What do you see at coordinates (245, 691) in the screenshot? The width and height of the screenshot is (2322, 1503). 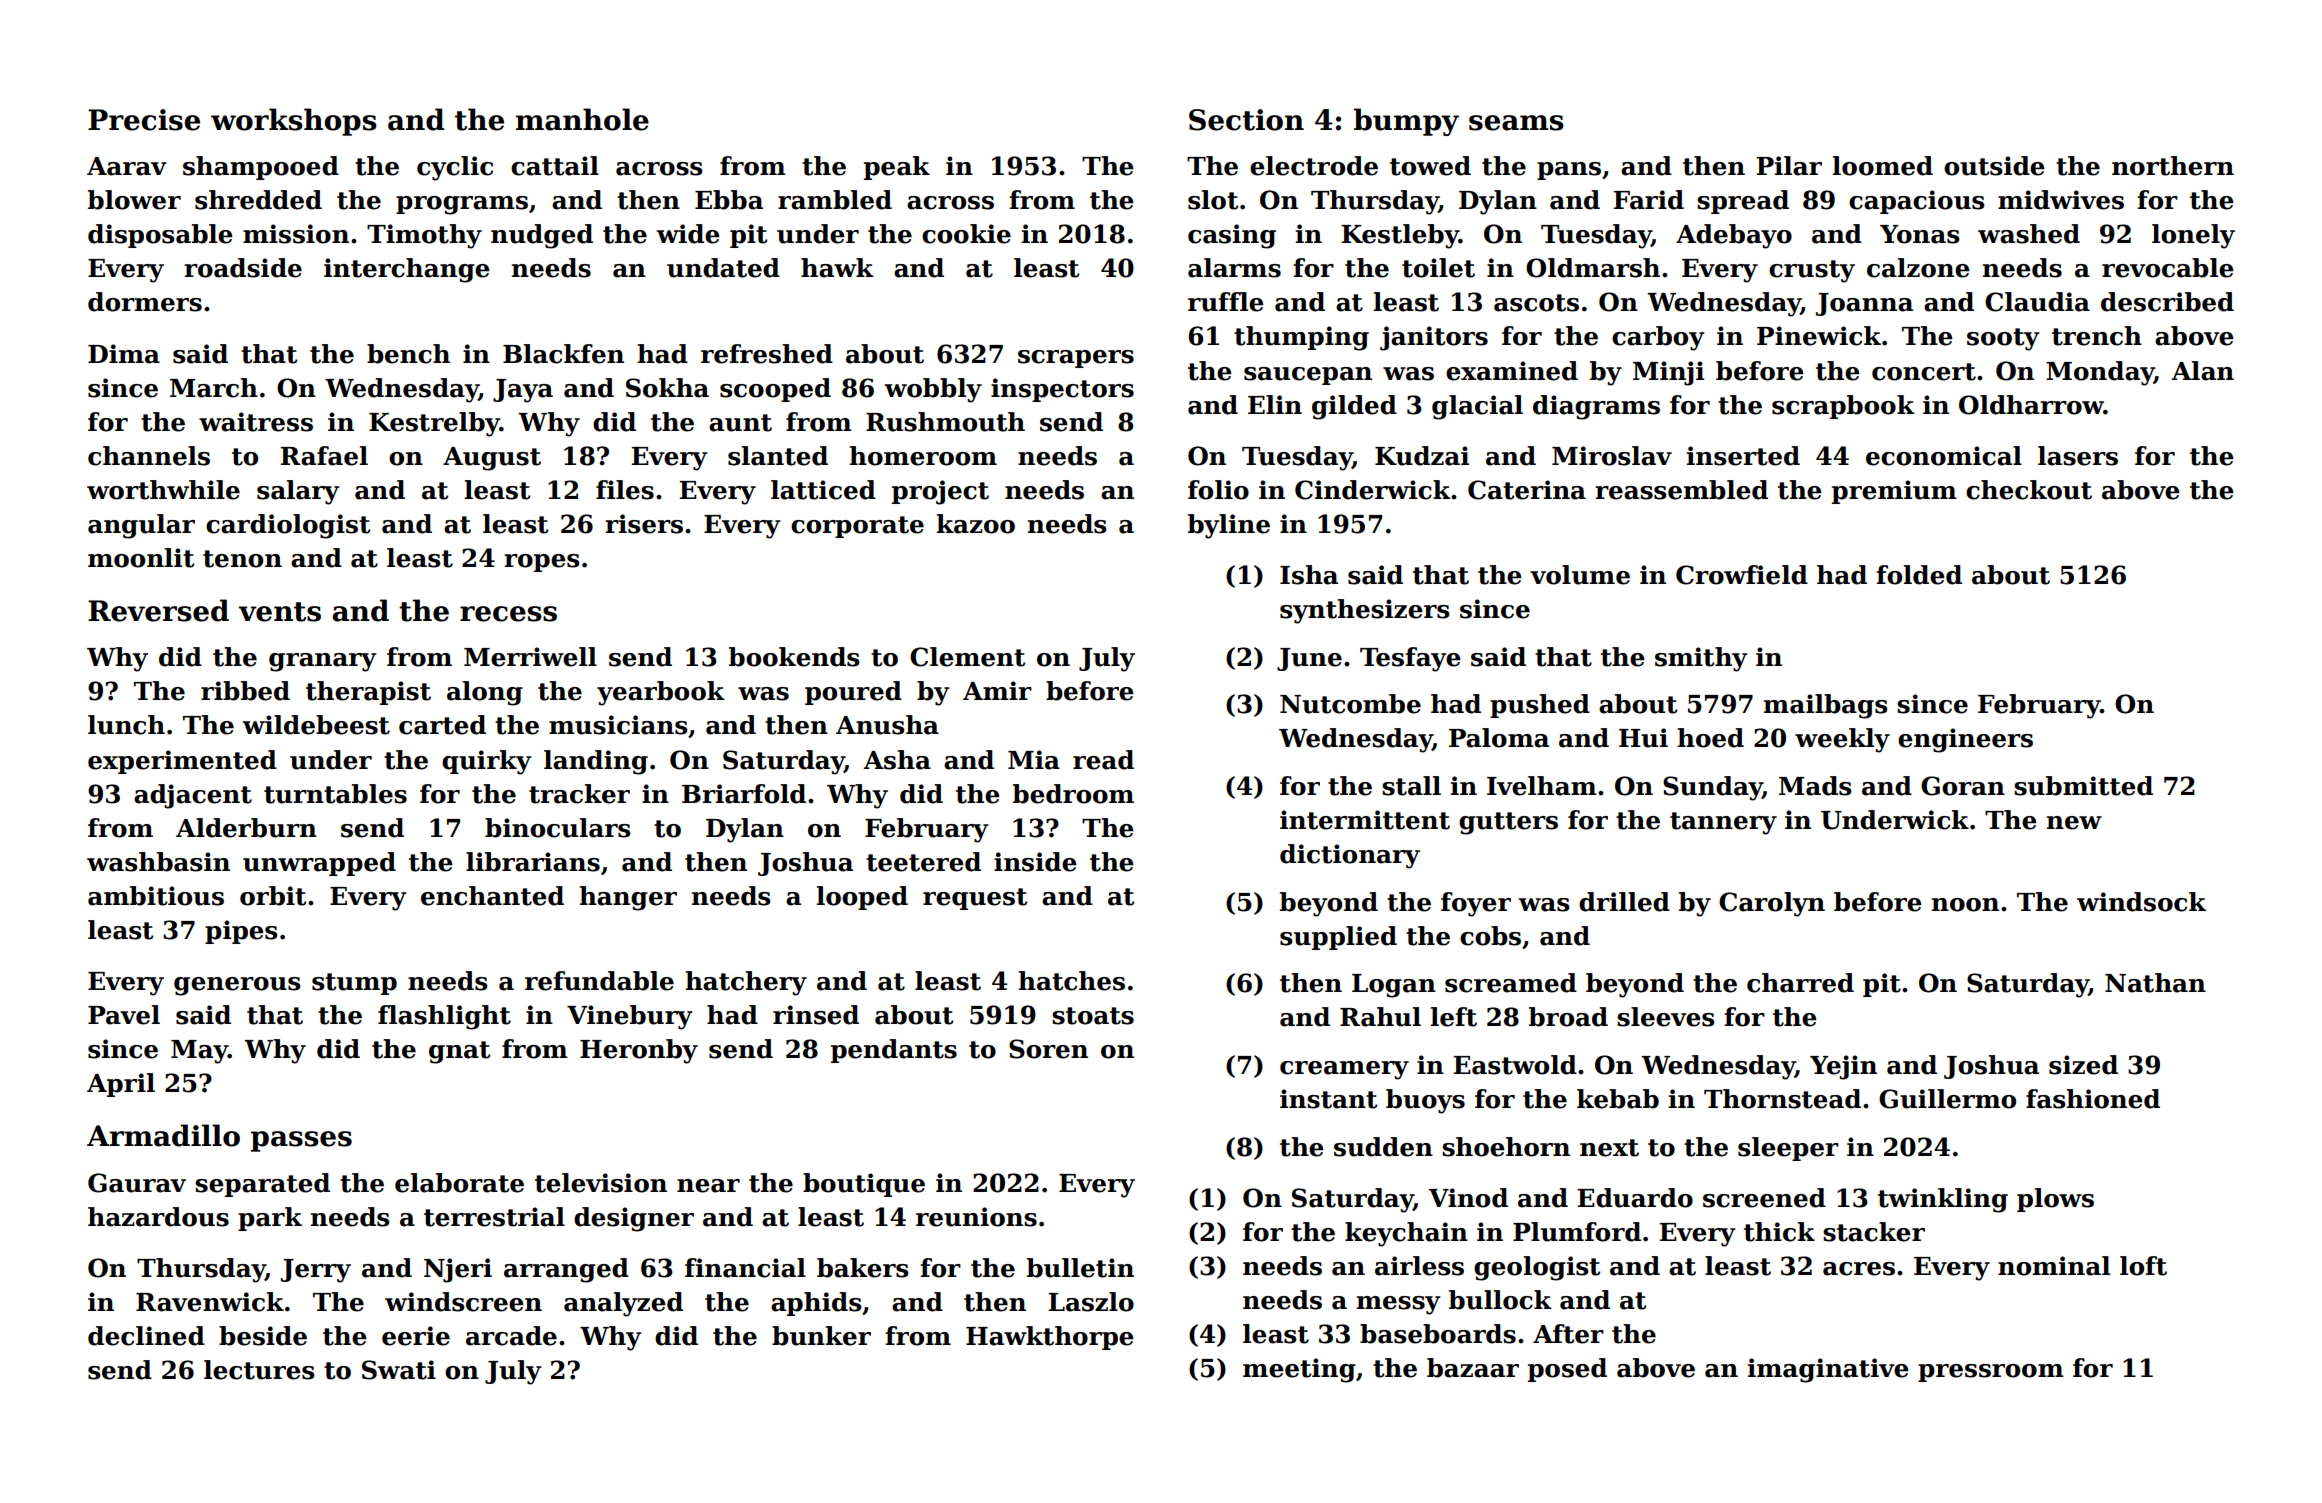 I see `ribbed` at bounding box center [245, 691].
